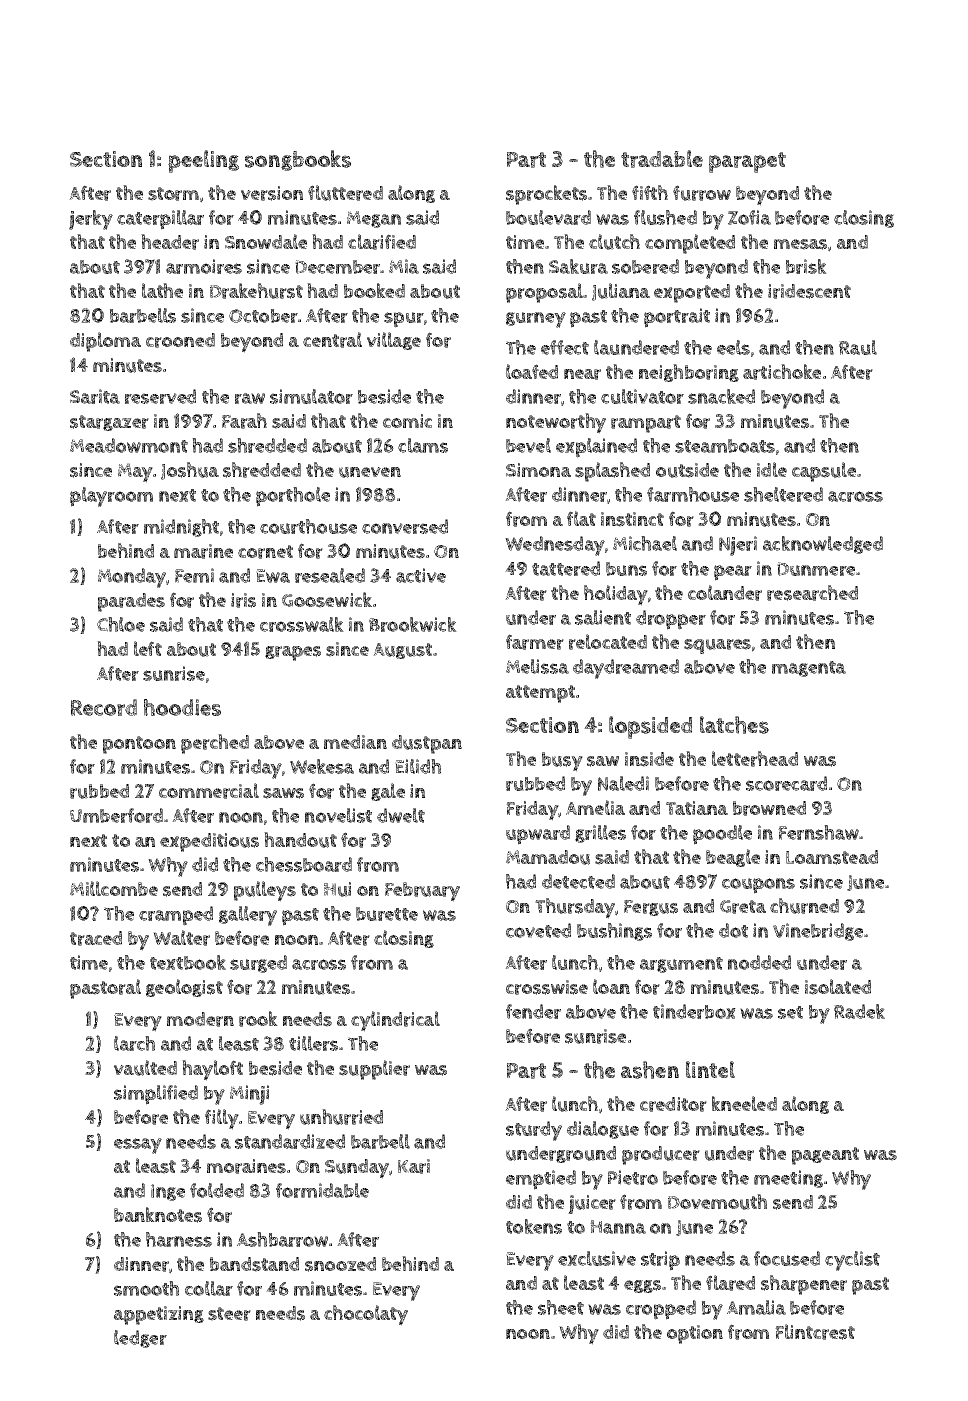 This screenshot has height=1401, width=968. I want to click on Loamstead, so click(832, 857).
